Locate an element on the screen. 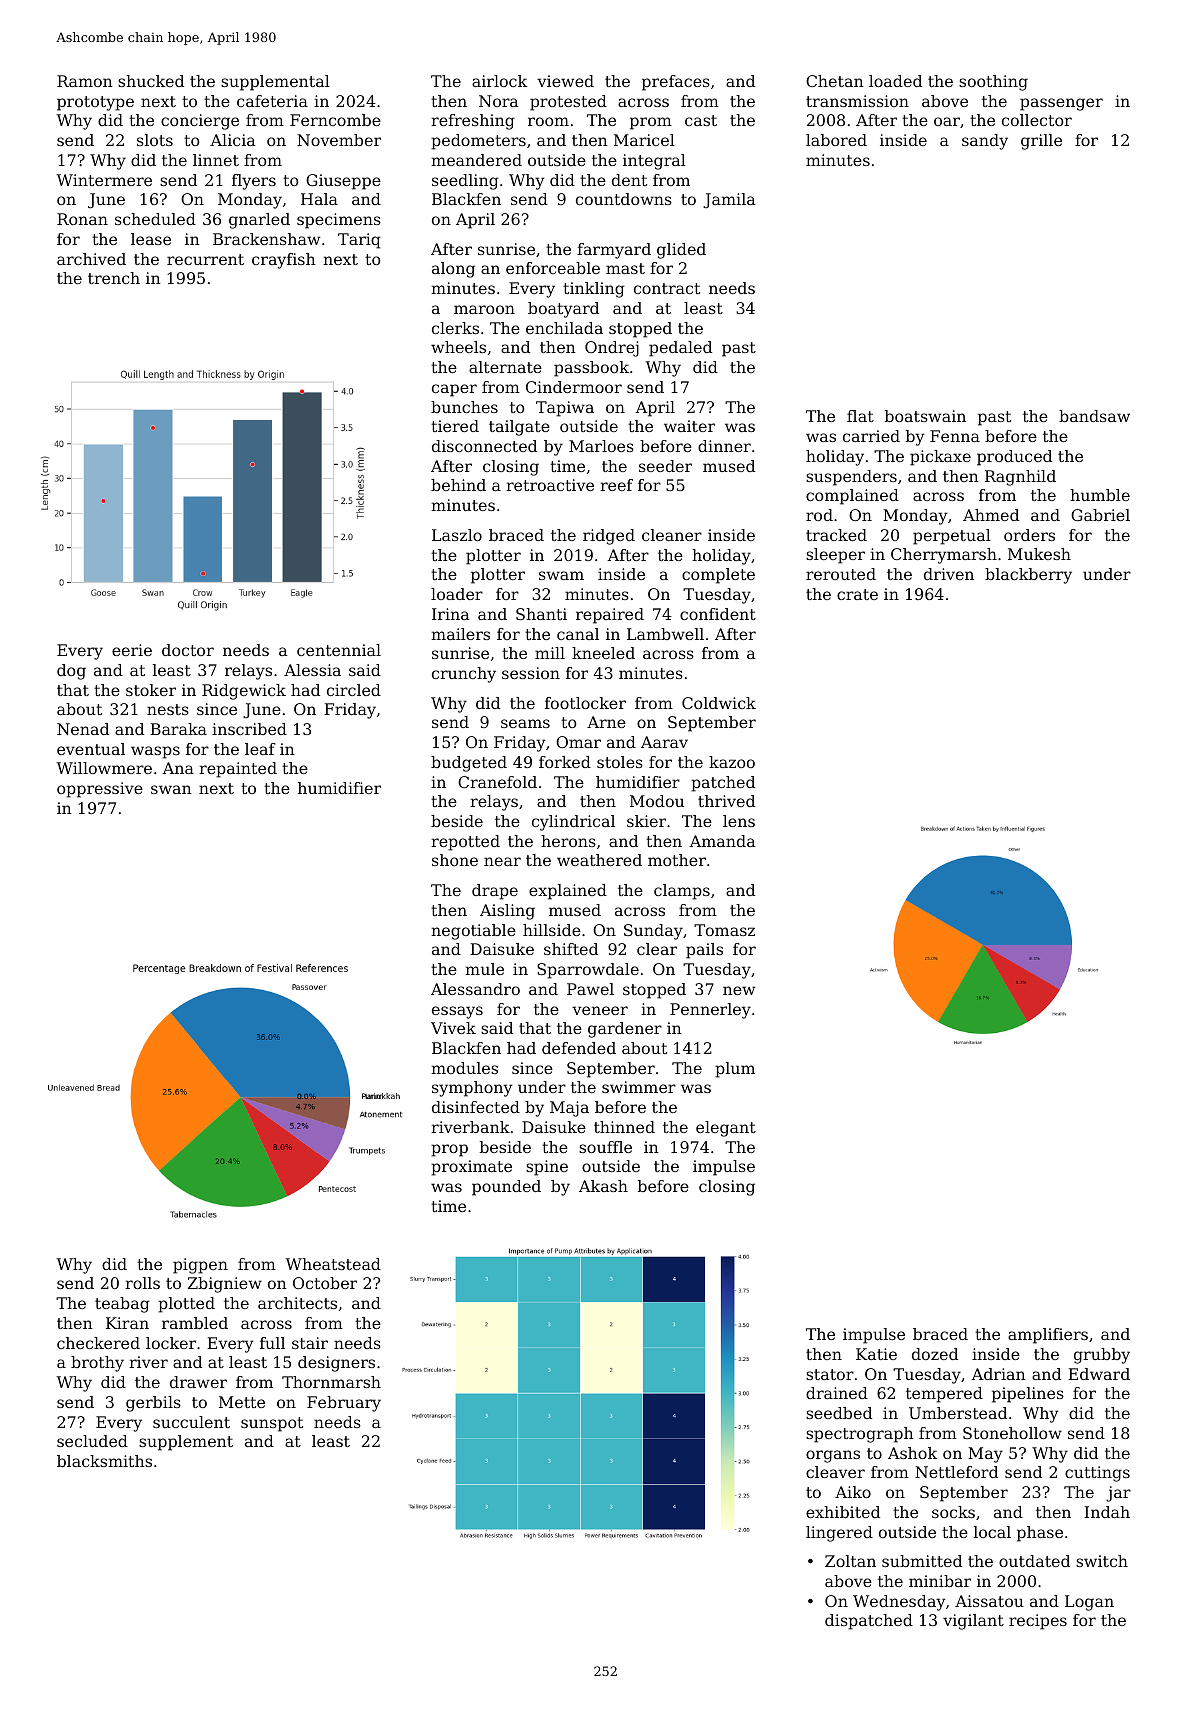 This screenshot has height=1719, width=1187. gardener is located at coordinates (625, 1030).
